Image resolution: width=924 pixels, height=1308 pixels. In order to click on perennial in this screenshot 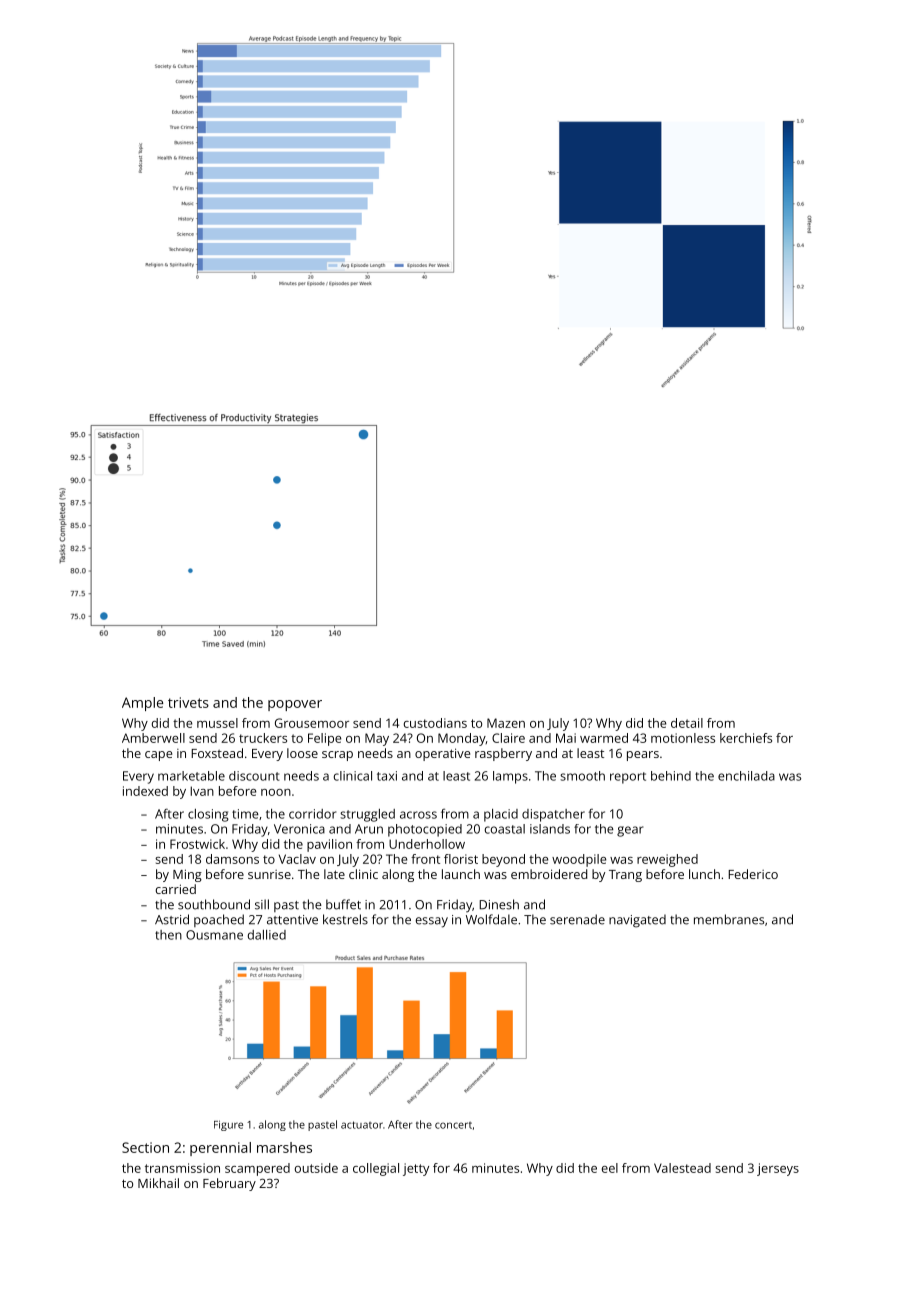, I will do `click(220, 1149)`.
